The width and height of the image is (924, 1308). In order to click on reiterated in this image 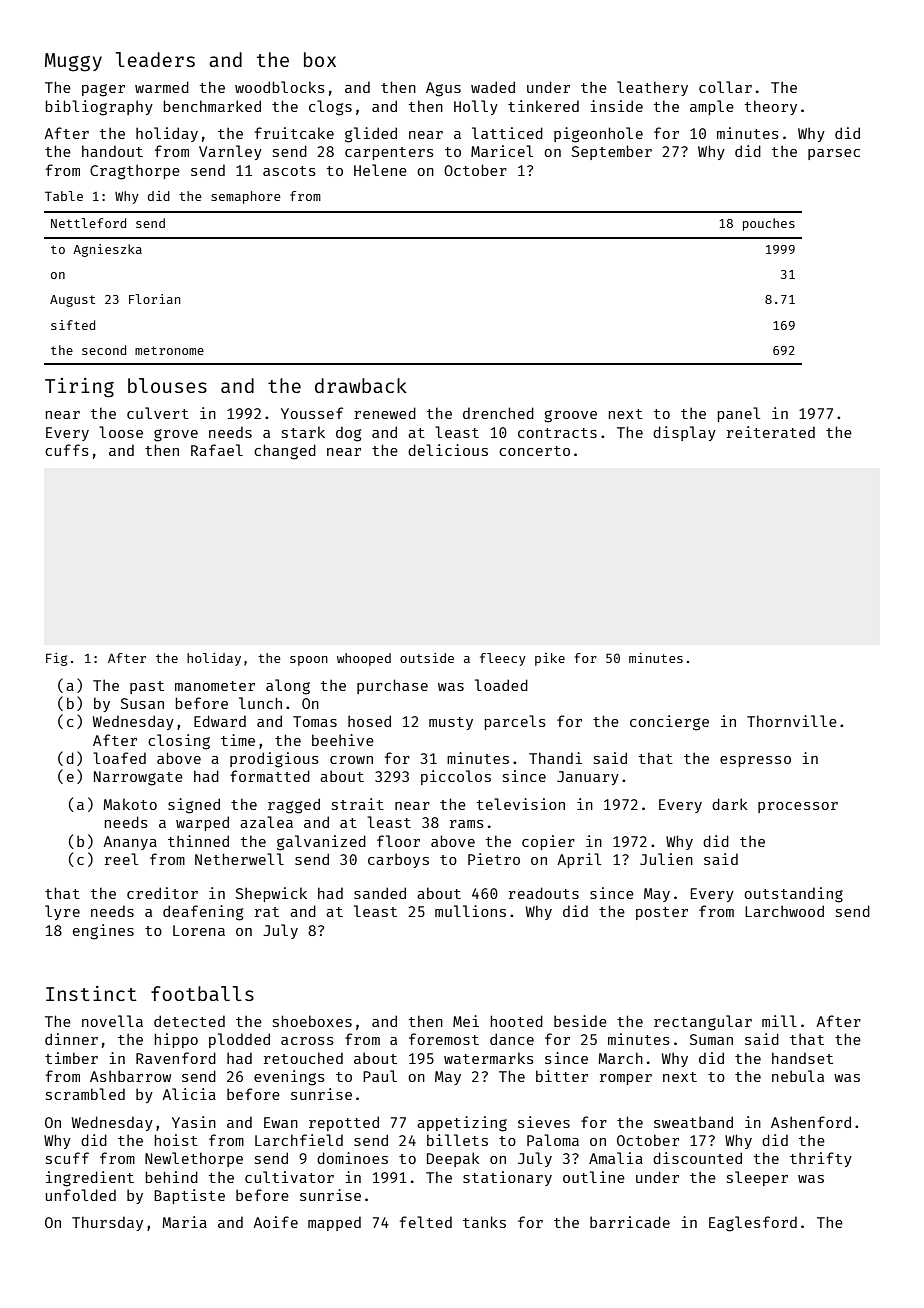, I will do `click(771, 432)`.
